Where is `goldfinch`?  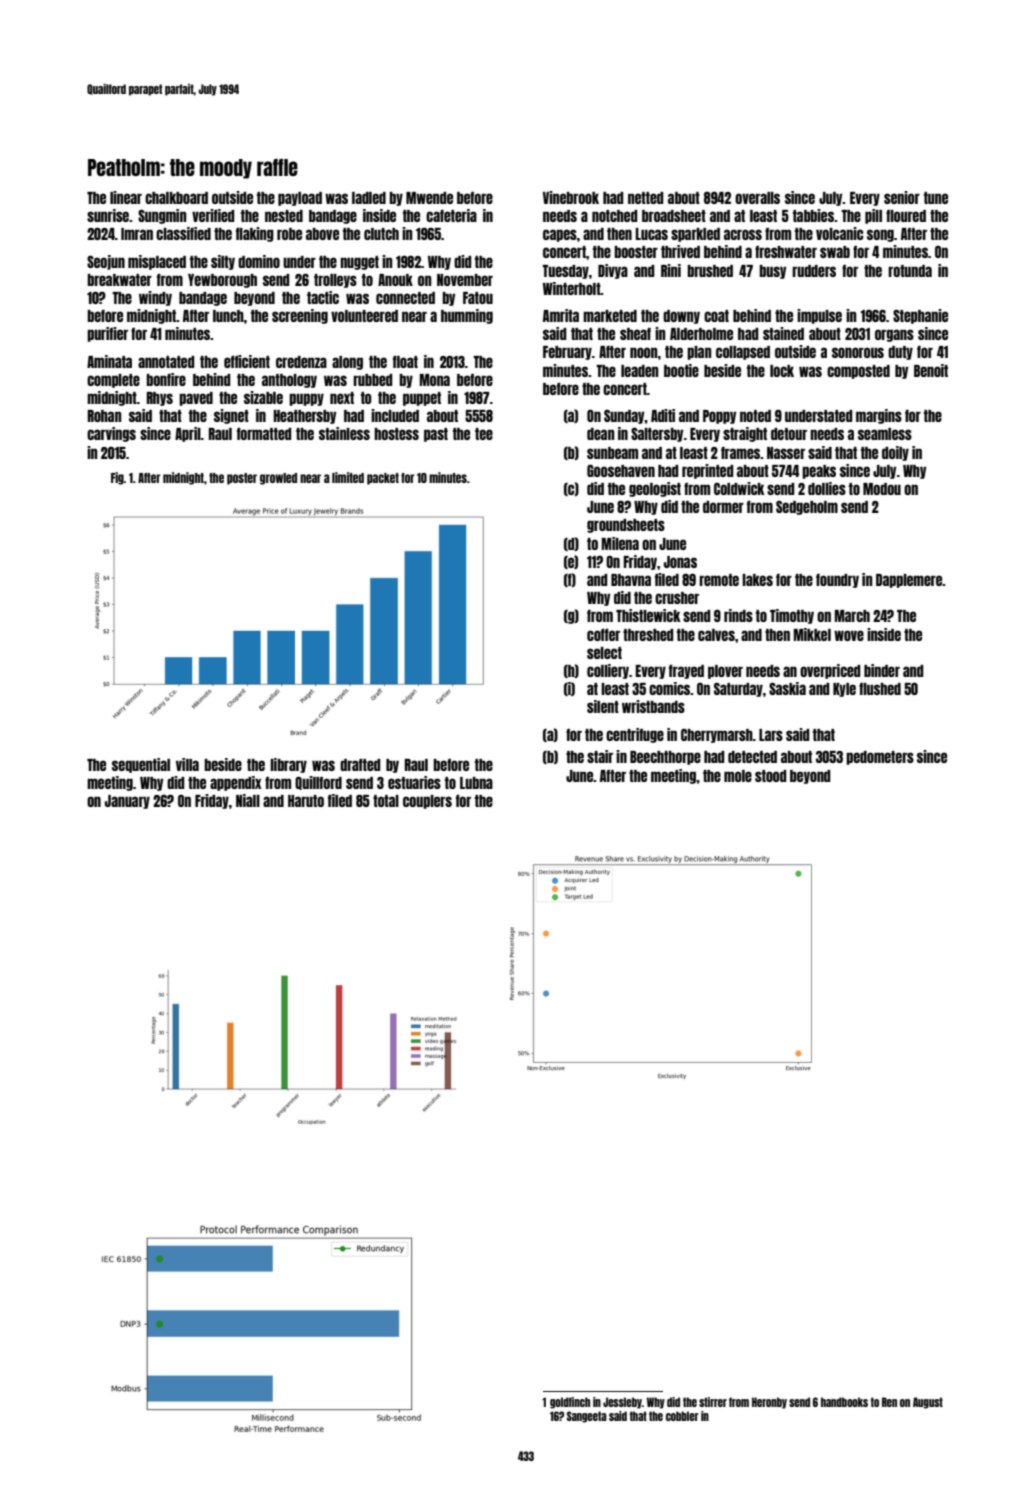
goldfinch is located at coordinates (570, 1403).
